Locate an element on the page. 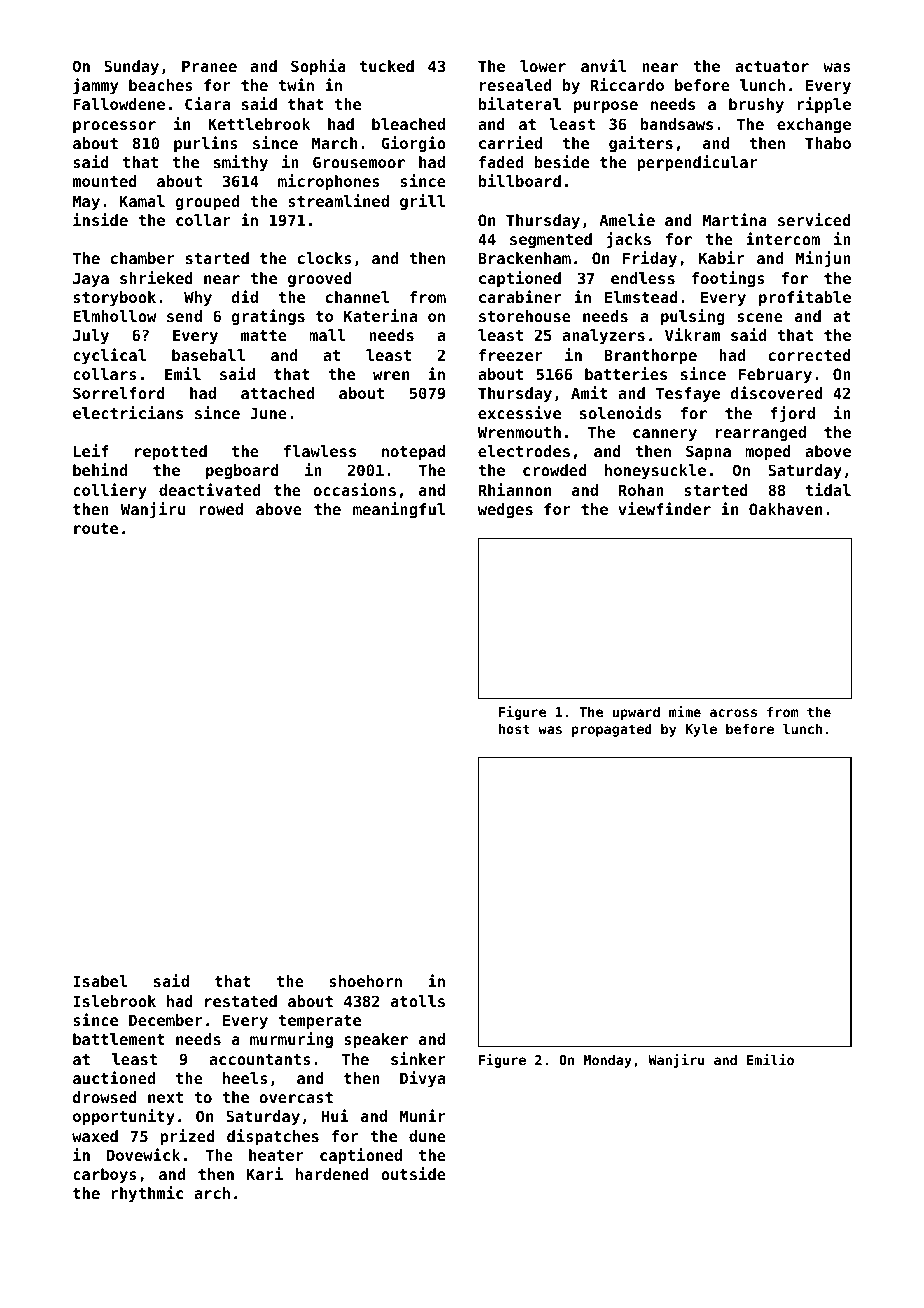  bandsaws is located at coordinates (677, 124).
